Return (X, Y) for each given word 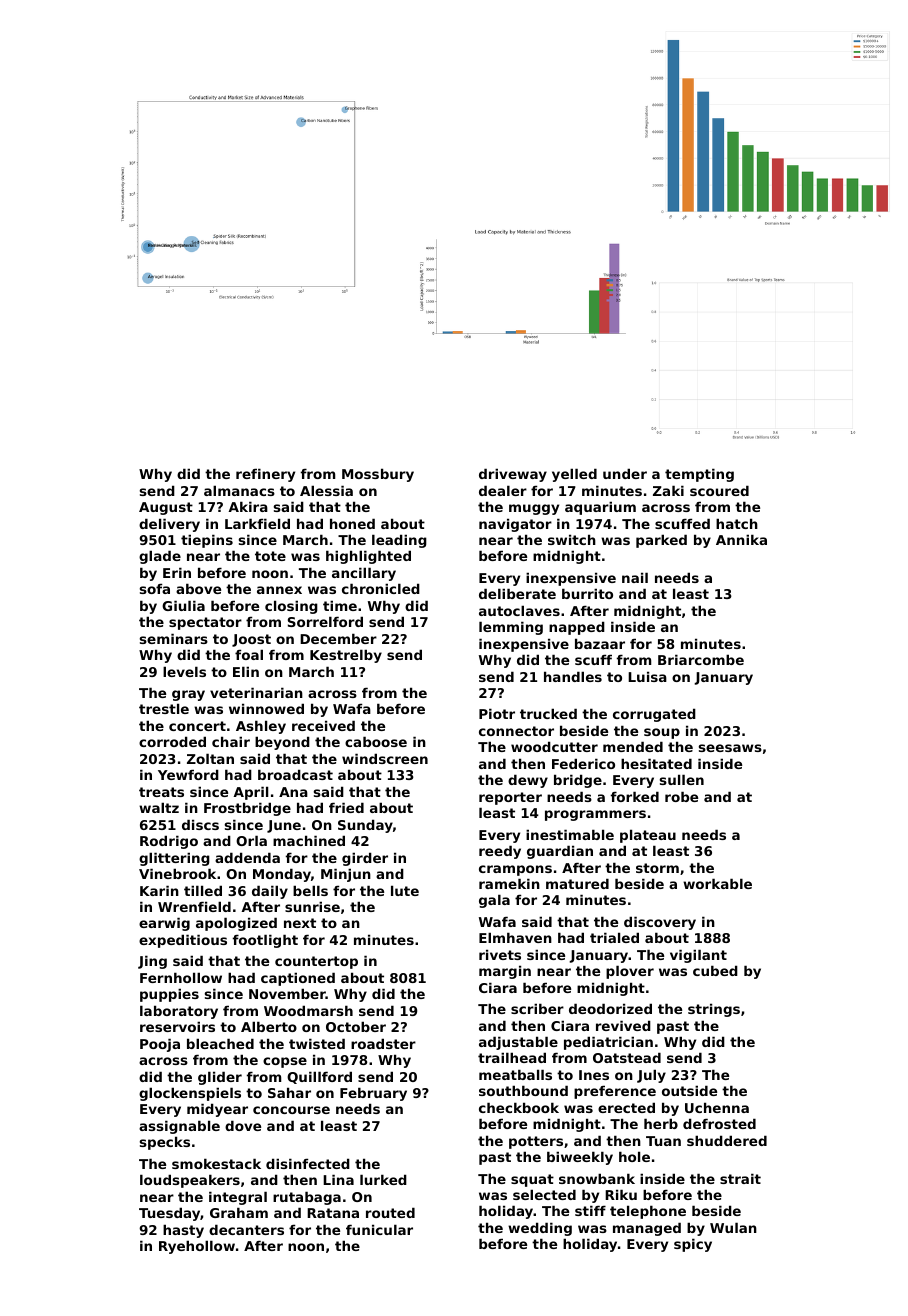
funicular (379, 1229)
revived (623, 1025)
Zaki (668, 490)
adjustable (518, 1043)
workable (717, 883)
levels (184, 671)
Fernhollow (181, 977)
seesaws (730, 748)
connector (516, 731)
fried (346, 807)
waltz (159, 807)
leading (399, 541)
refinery (265, 475)
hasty (183, 1231)
